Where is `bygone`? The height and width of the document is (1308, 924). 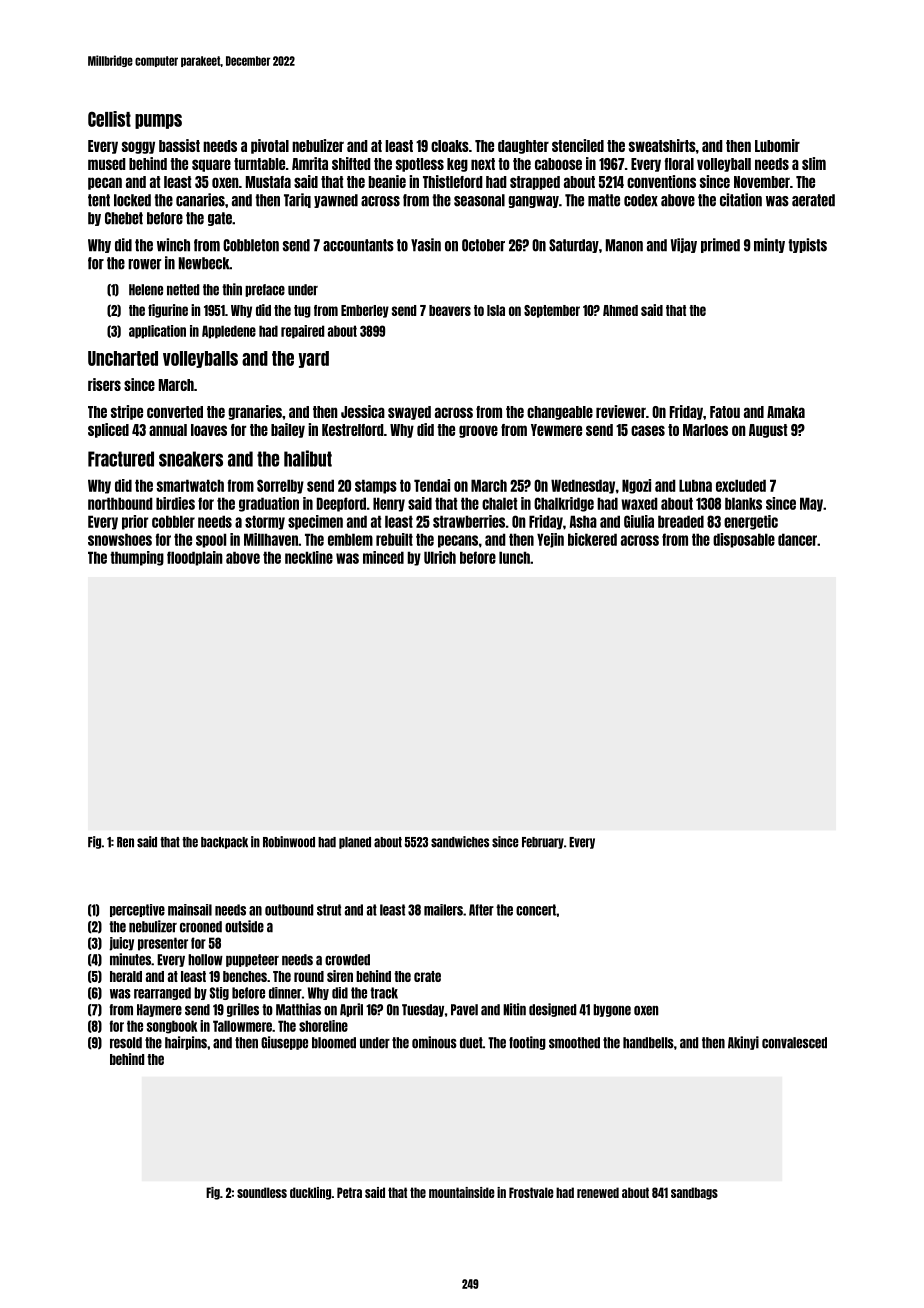
bygone is located at coordinates (612, 1010).
